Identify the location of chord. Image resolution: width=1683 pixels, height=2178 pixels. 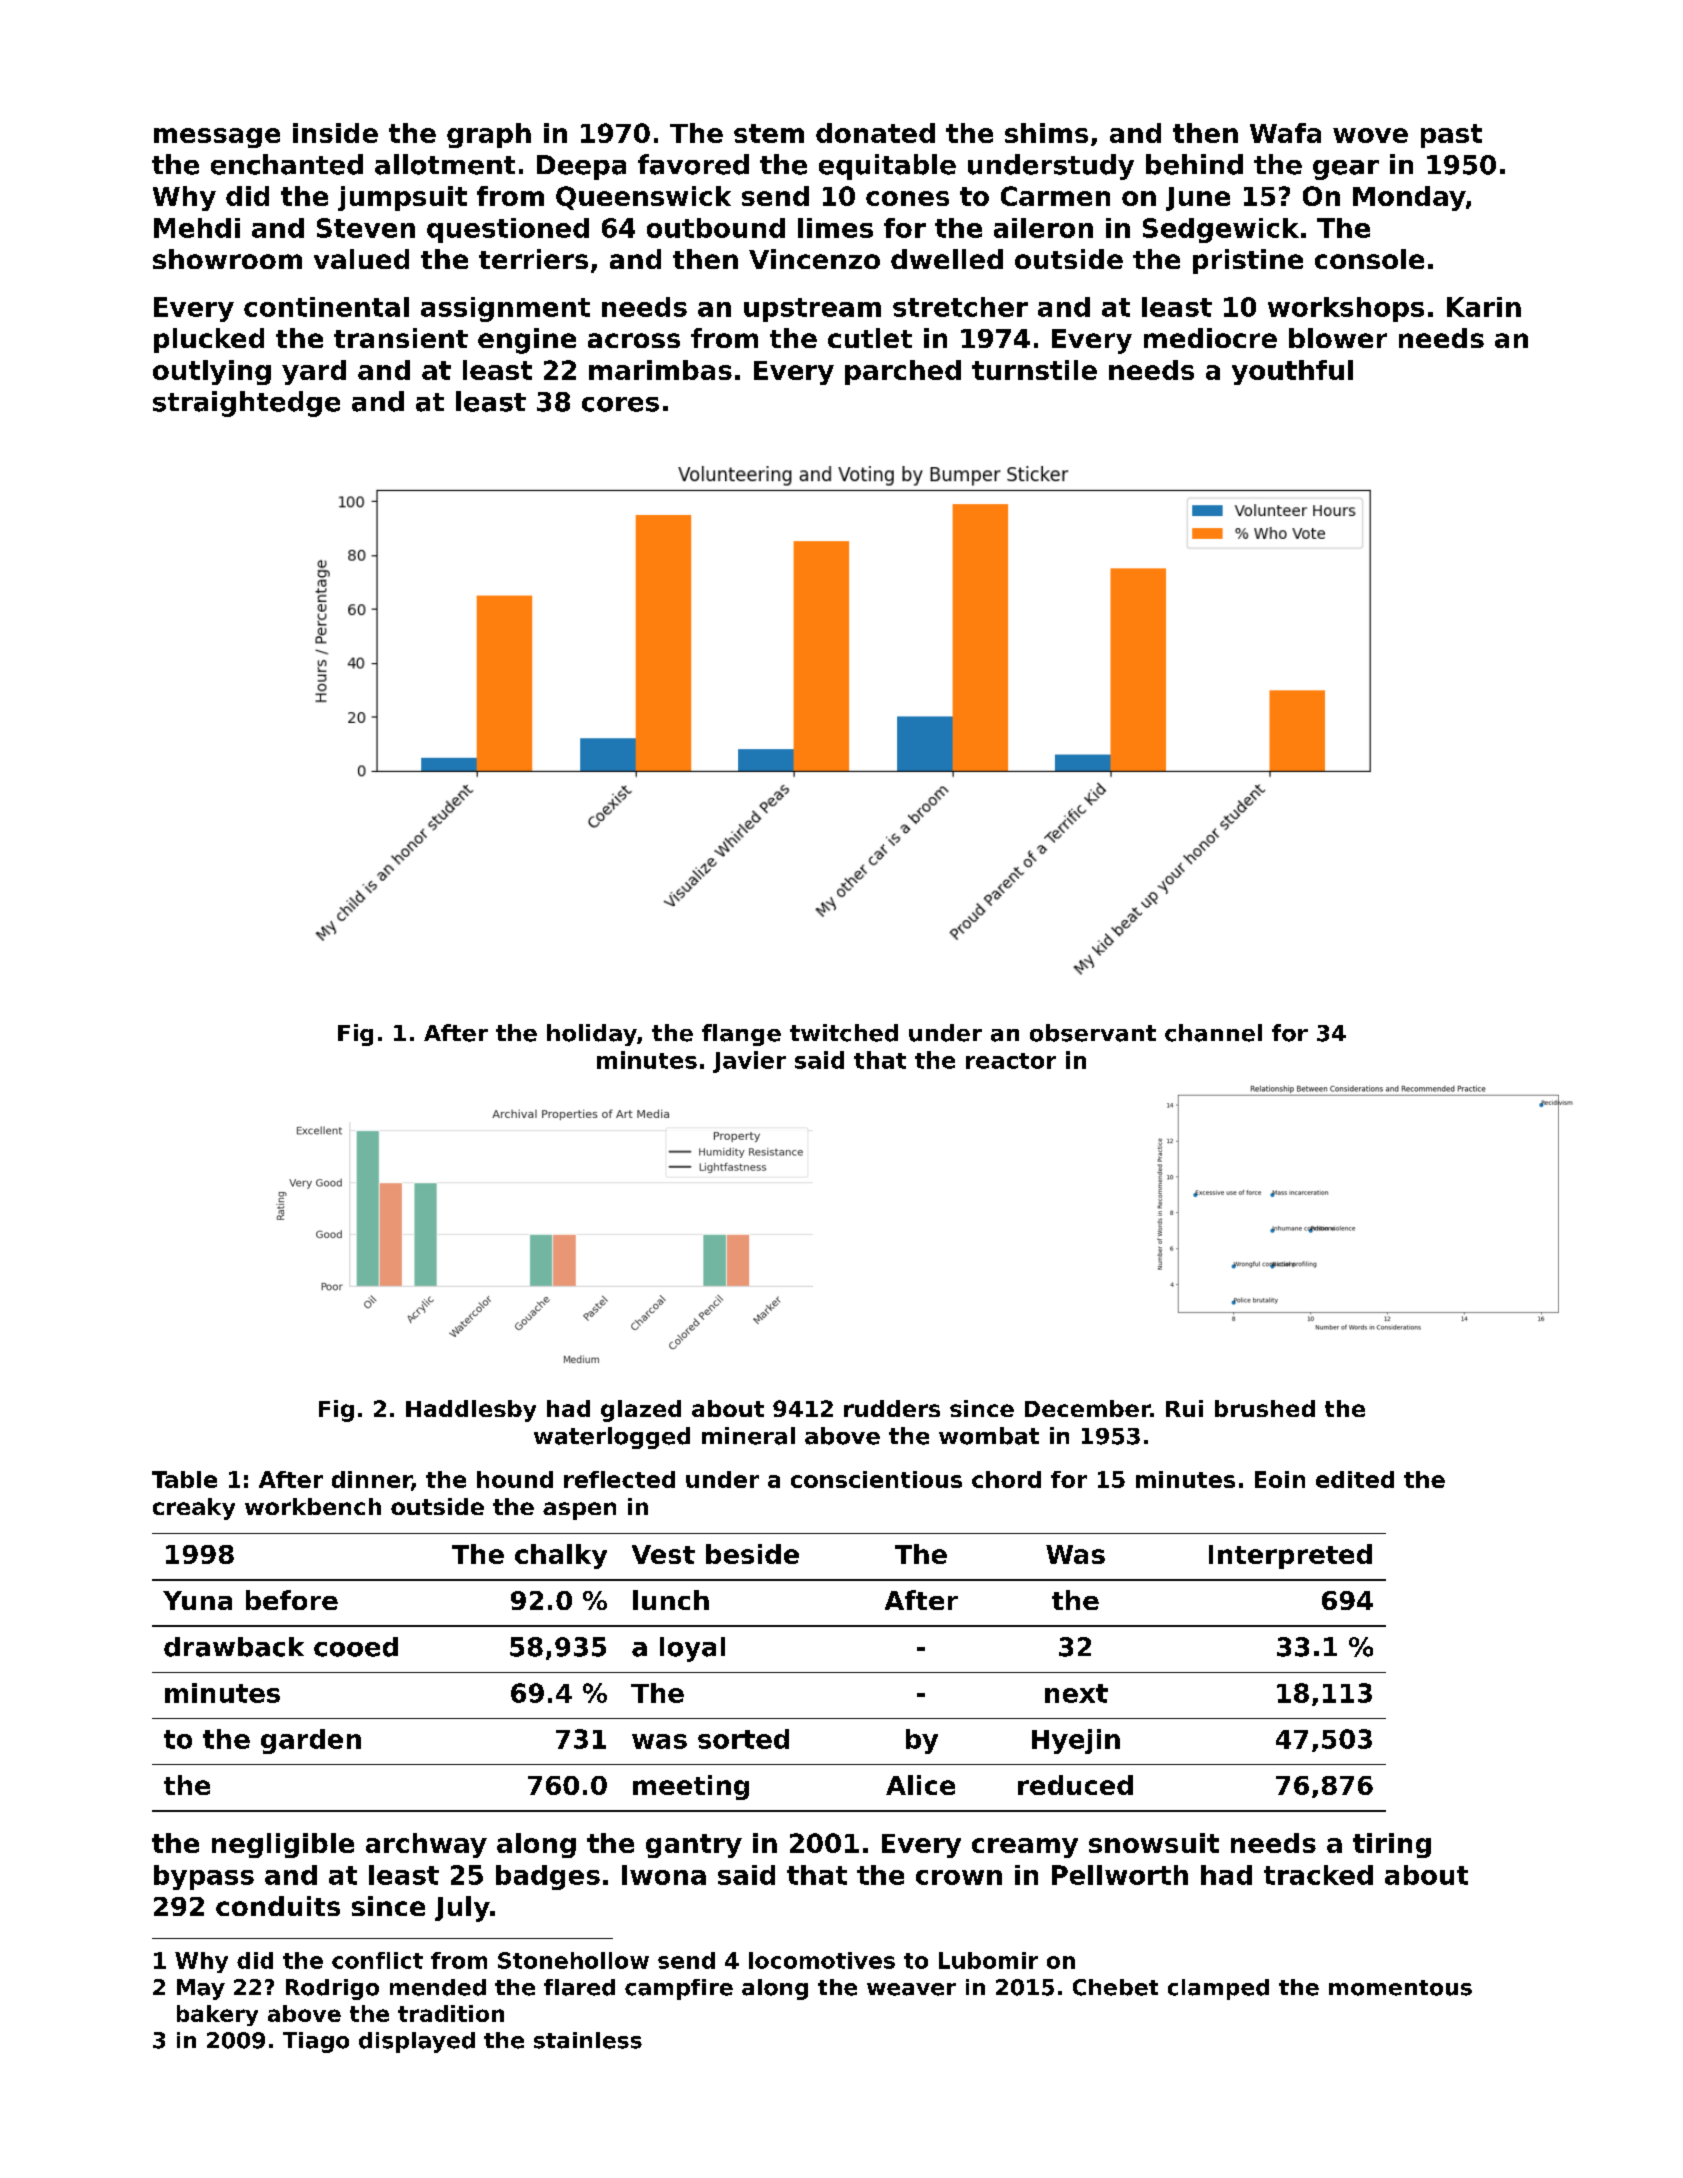
(1006, 1479).
